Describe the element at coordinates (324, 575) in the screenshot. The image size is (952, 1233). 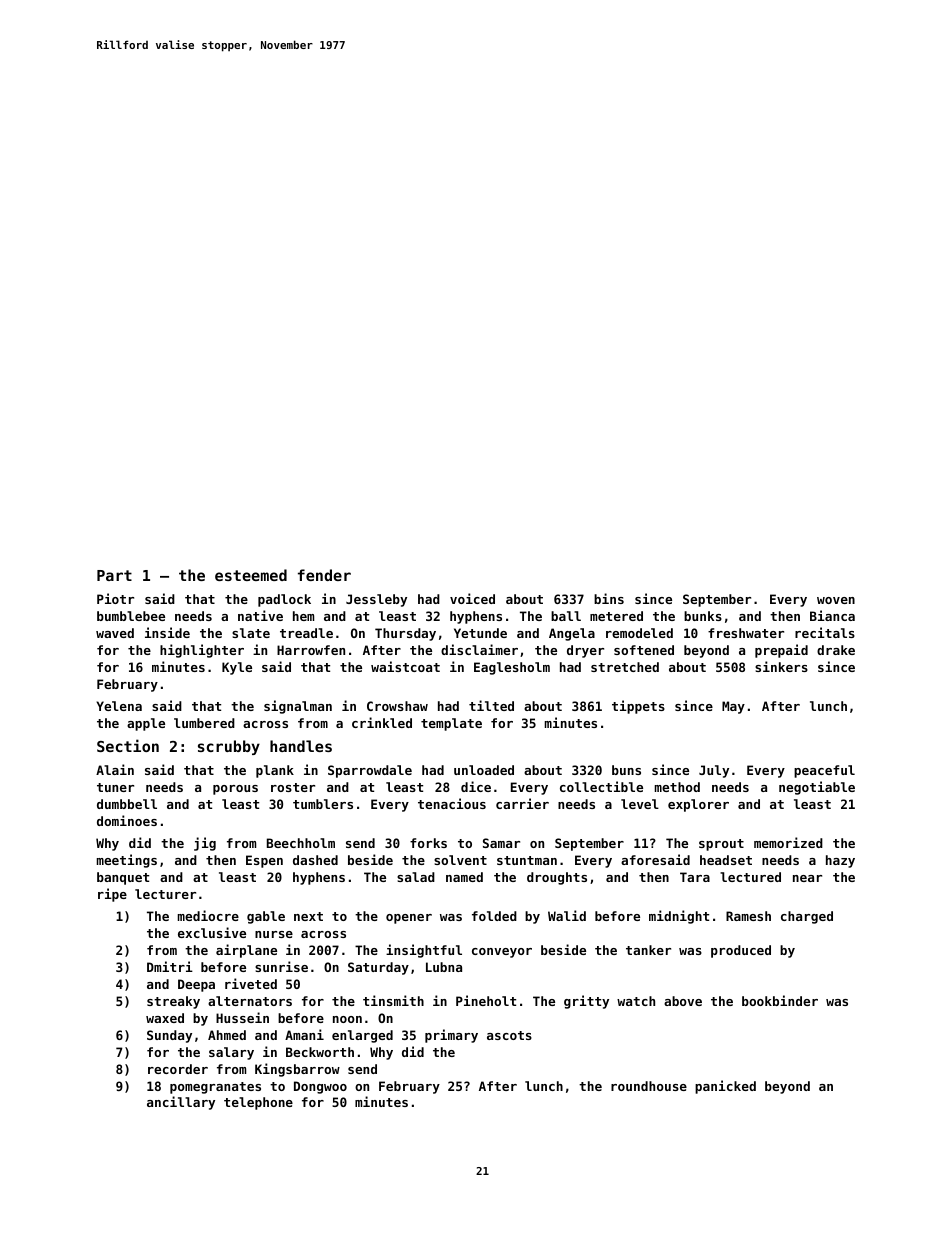
I see `fender` at that location.
